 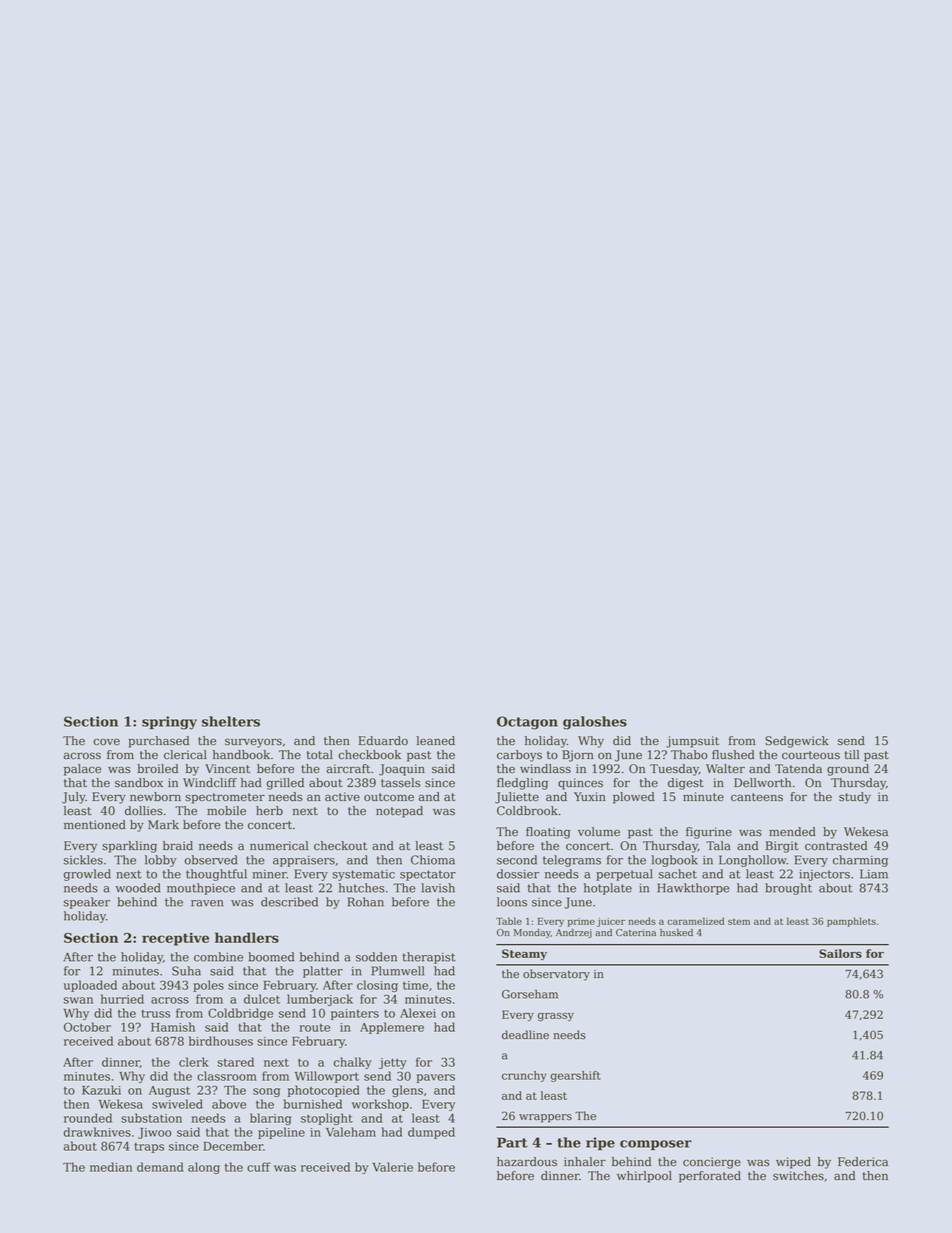 What do you see at coordinates (840, 953) in the screenshot?
I see `Sailors` at bounding box center [840, 953].
